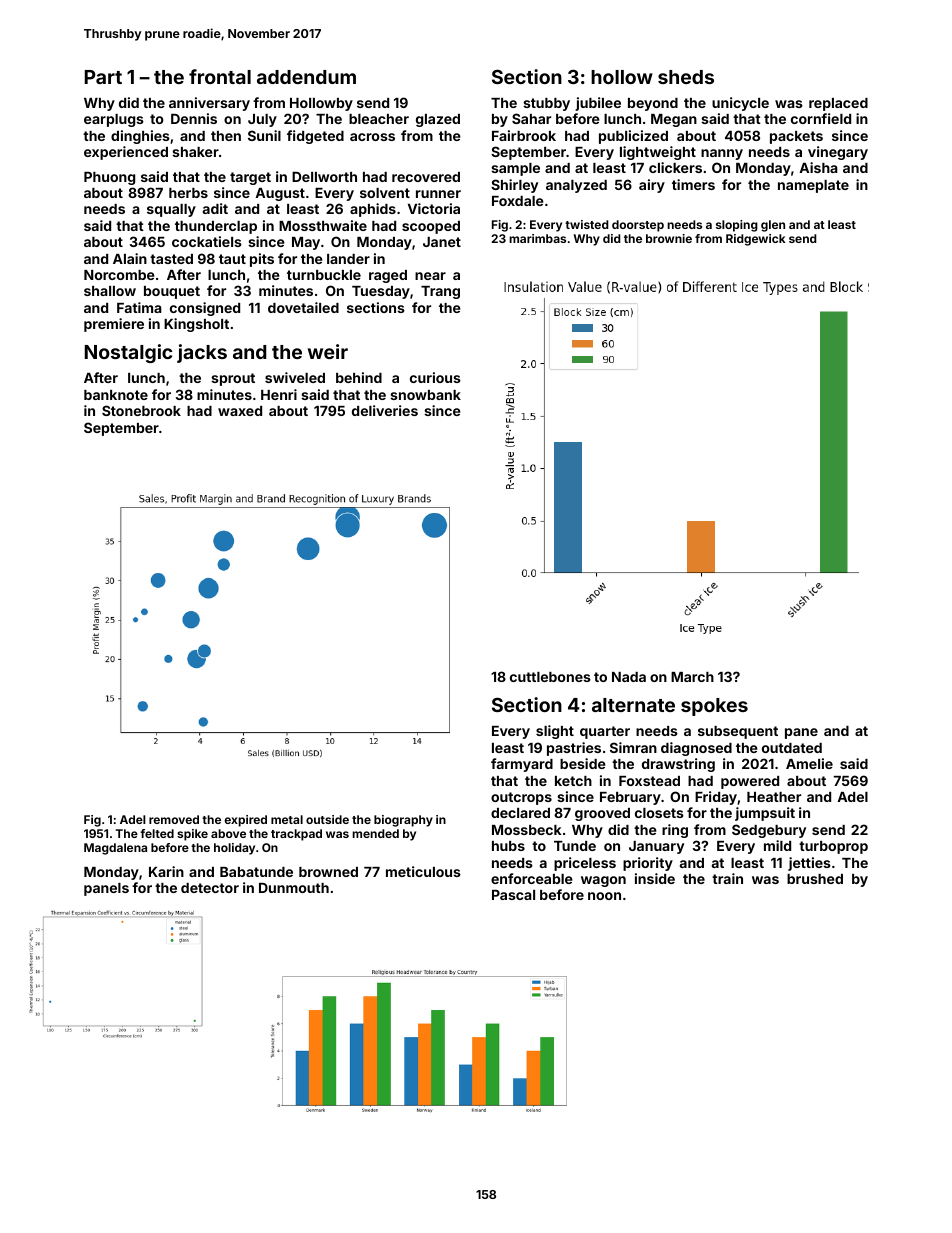  What do you see at coordinates (323, 225) in the screenshot?
I see `Mossthwaite` at bounding box center [323, 225].
